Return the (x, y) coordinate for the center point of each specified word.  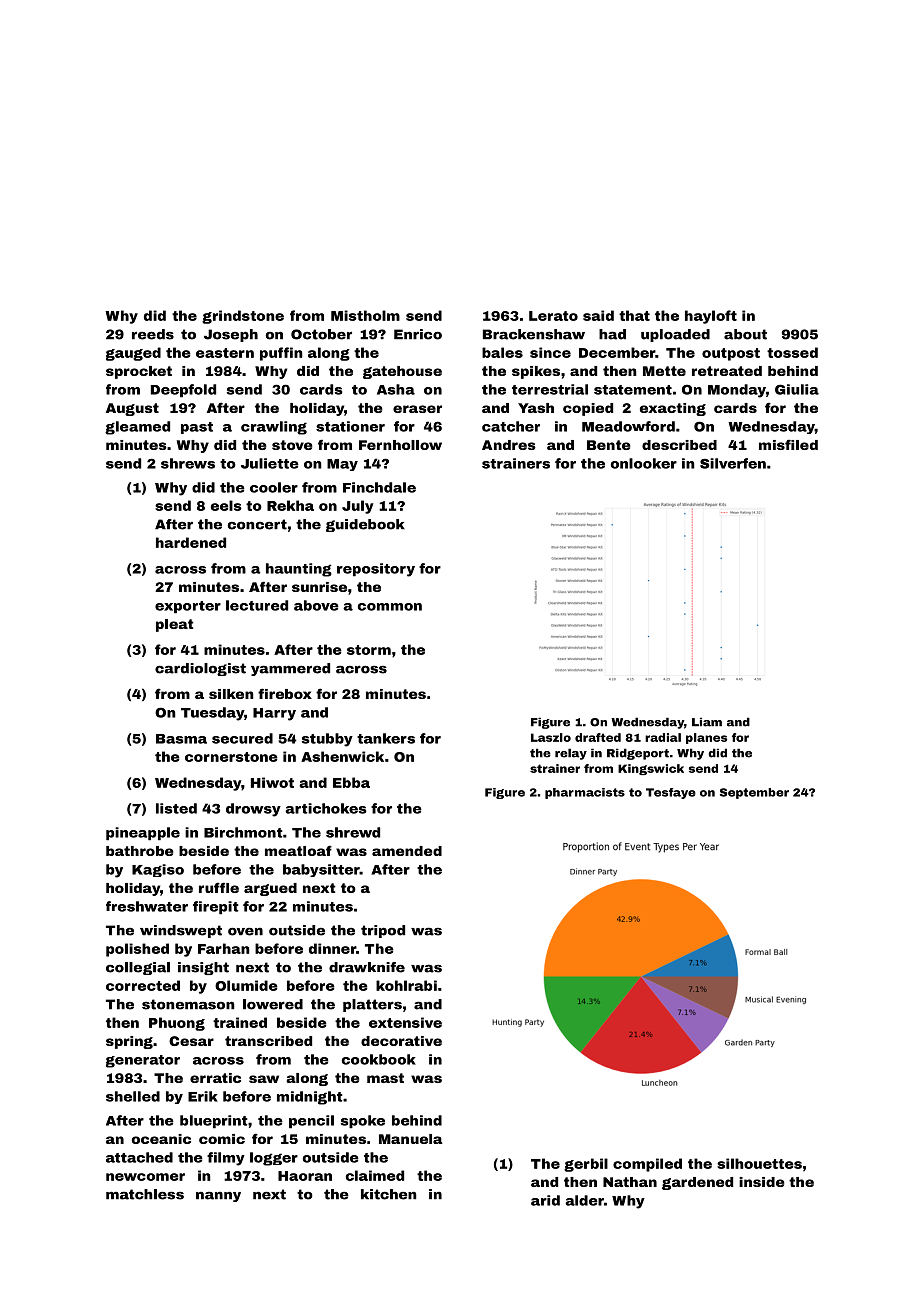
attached (139, 1157)
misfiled (788, 444)
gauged (133, 354)
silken (231, 694)
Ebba (351, 782)
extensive (405, 1022)
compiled (647, 1165)
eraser (417, 409)
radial (663, 737)
